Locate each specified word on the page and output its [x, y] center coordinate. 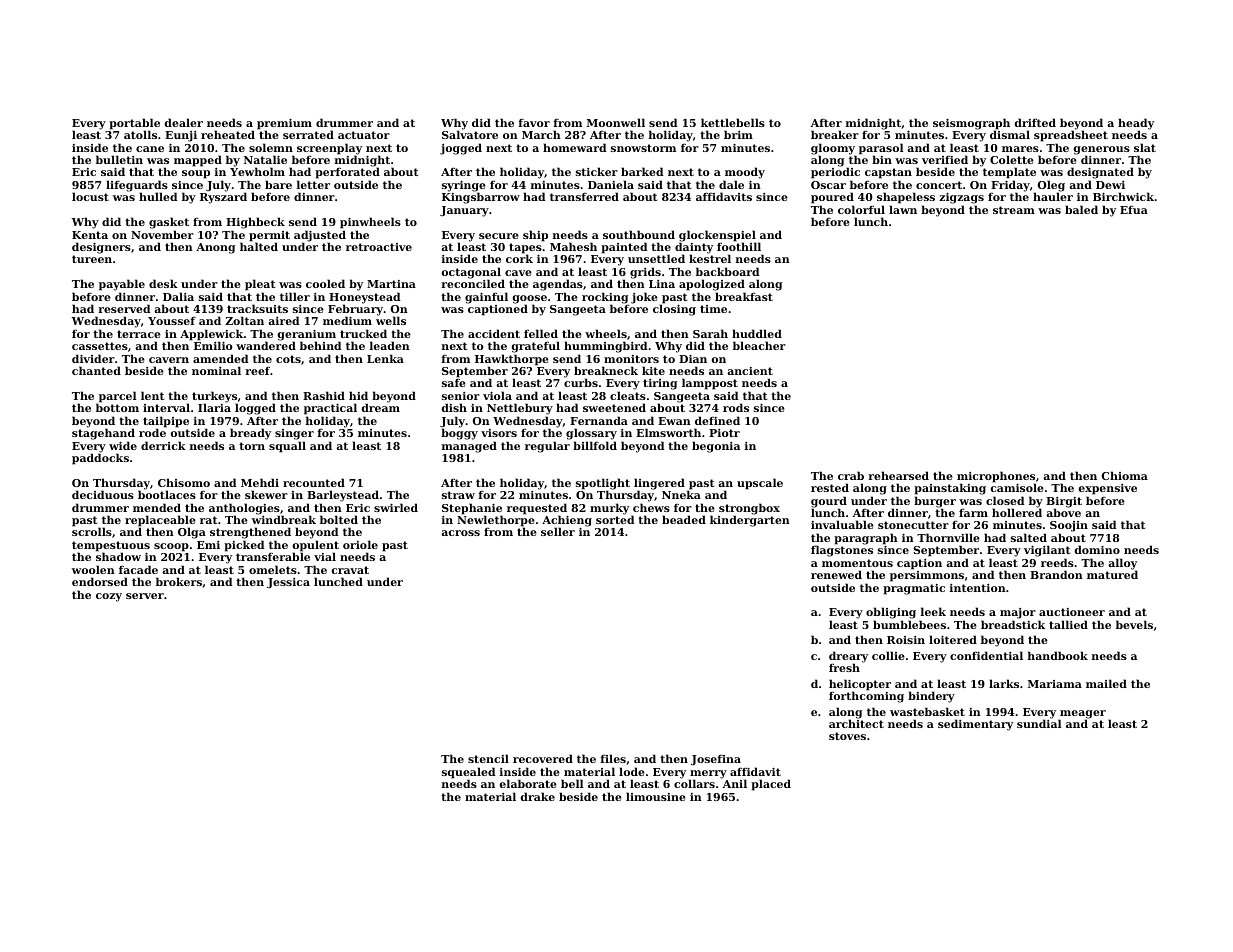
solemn [271, 147]
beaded [684, 519]
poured [832, 198]
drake [538, 796]
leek [933, 611]
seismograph [971, 124]
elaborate [528, 783]
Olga [192, 533]
